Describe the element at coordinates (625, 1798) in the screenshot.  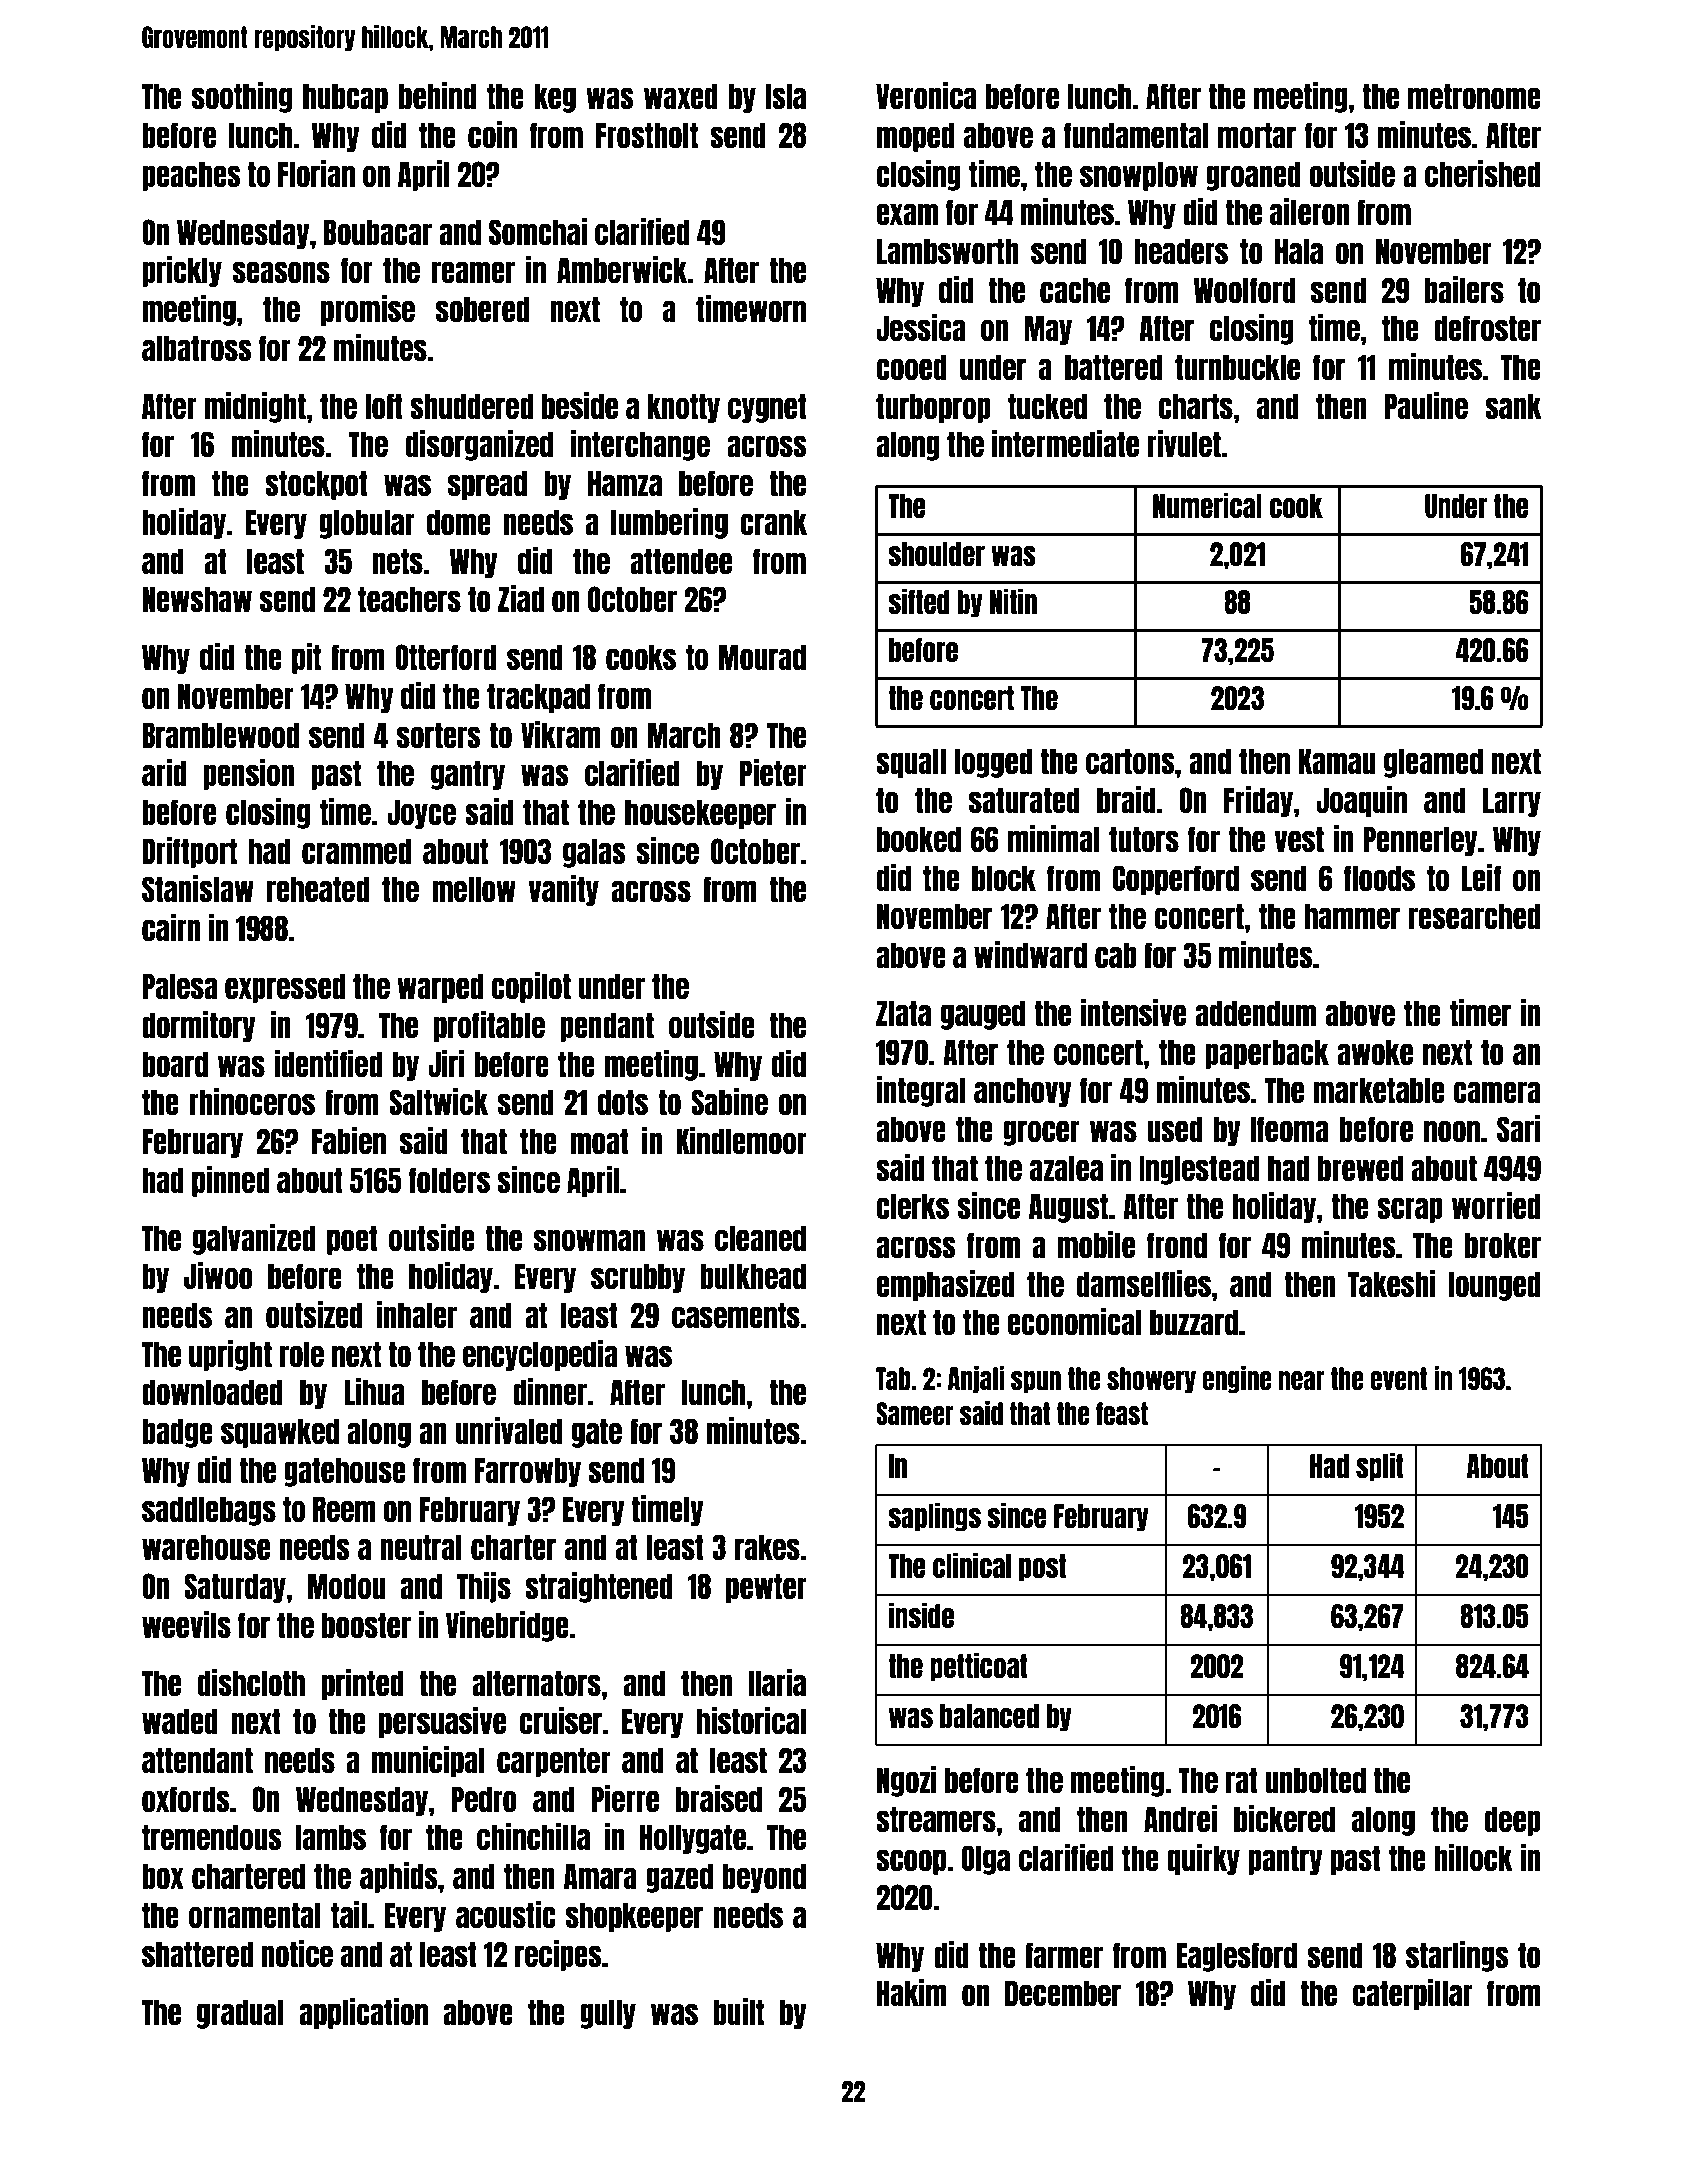
I see `Pierre` at that location.
